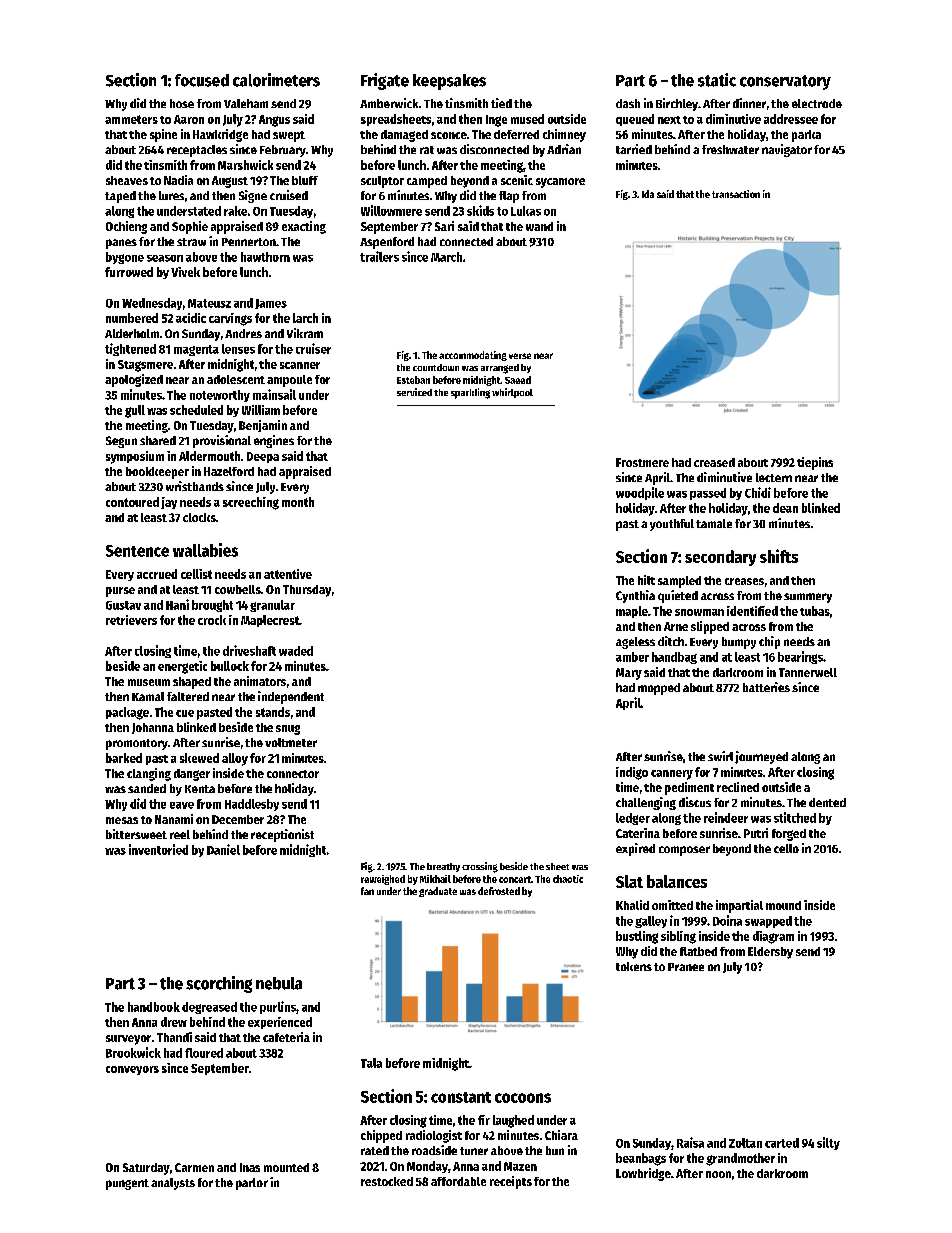  What do you see at coordinates (738, 787) in the screenshot?
I see `reclined` at bounding box center [738, 787].
